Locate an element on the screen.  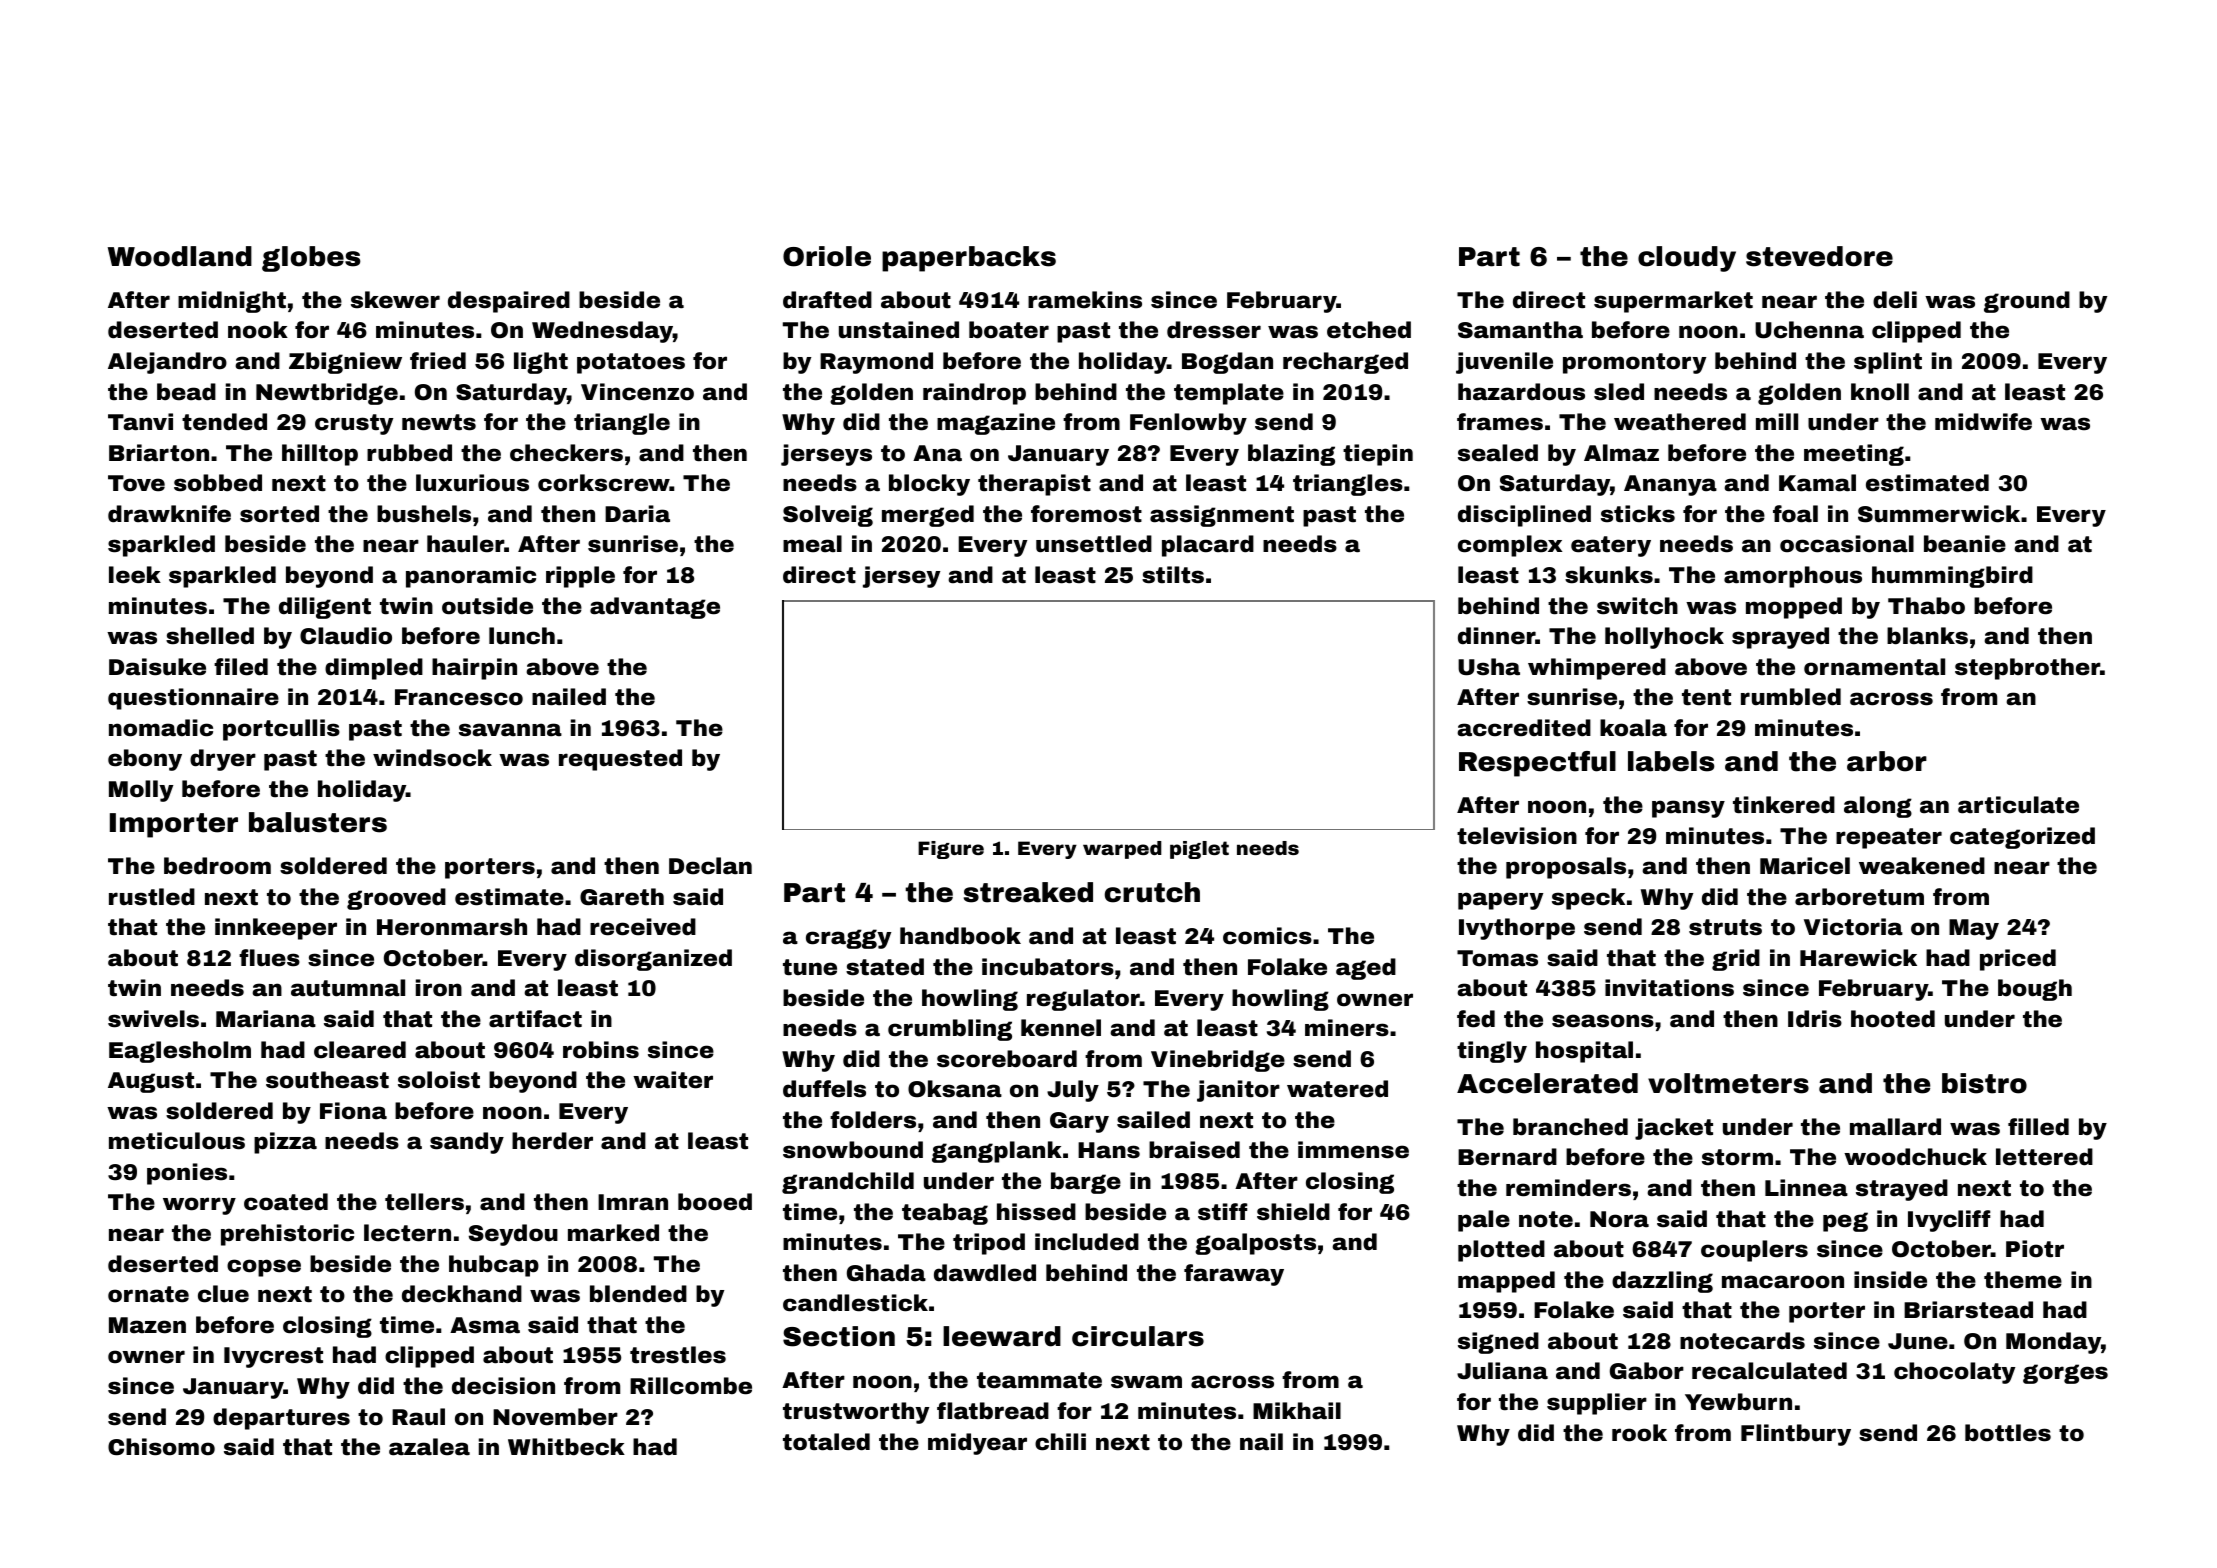
miners is located at coordinates (1347, 1028).
